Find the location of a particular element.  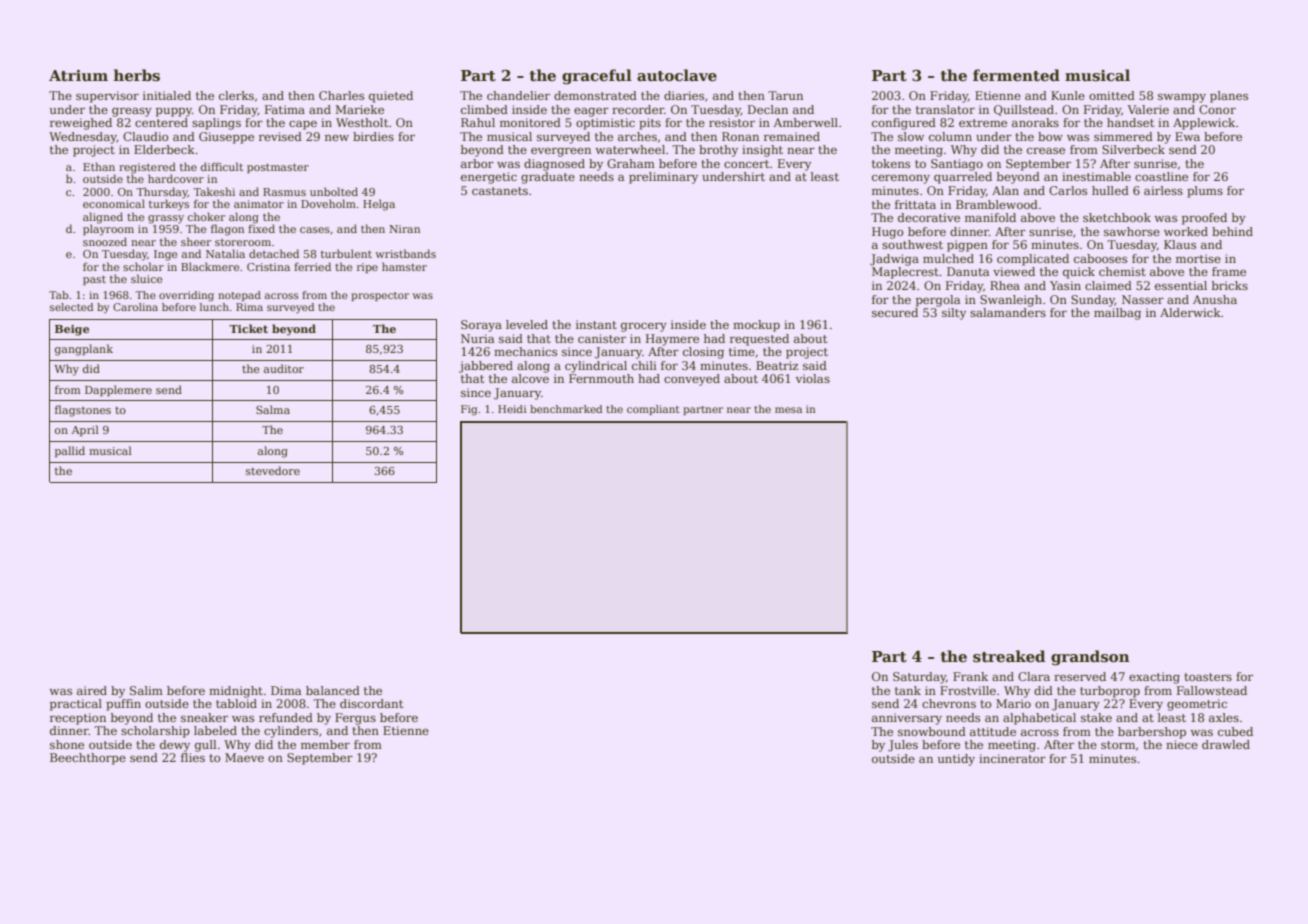

geometric is located at coordinates (1197, 705).
